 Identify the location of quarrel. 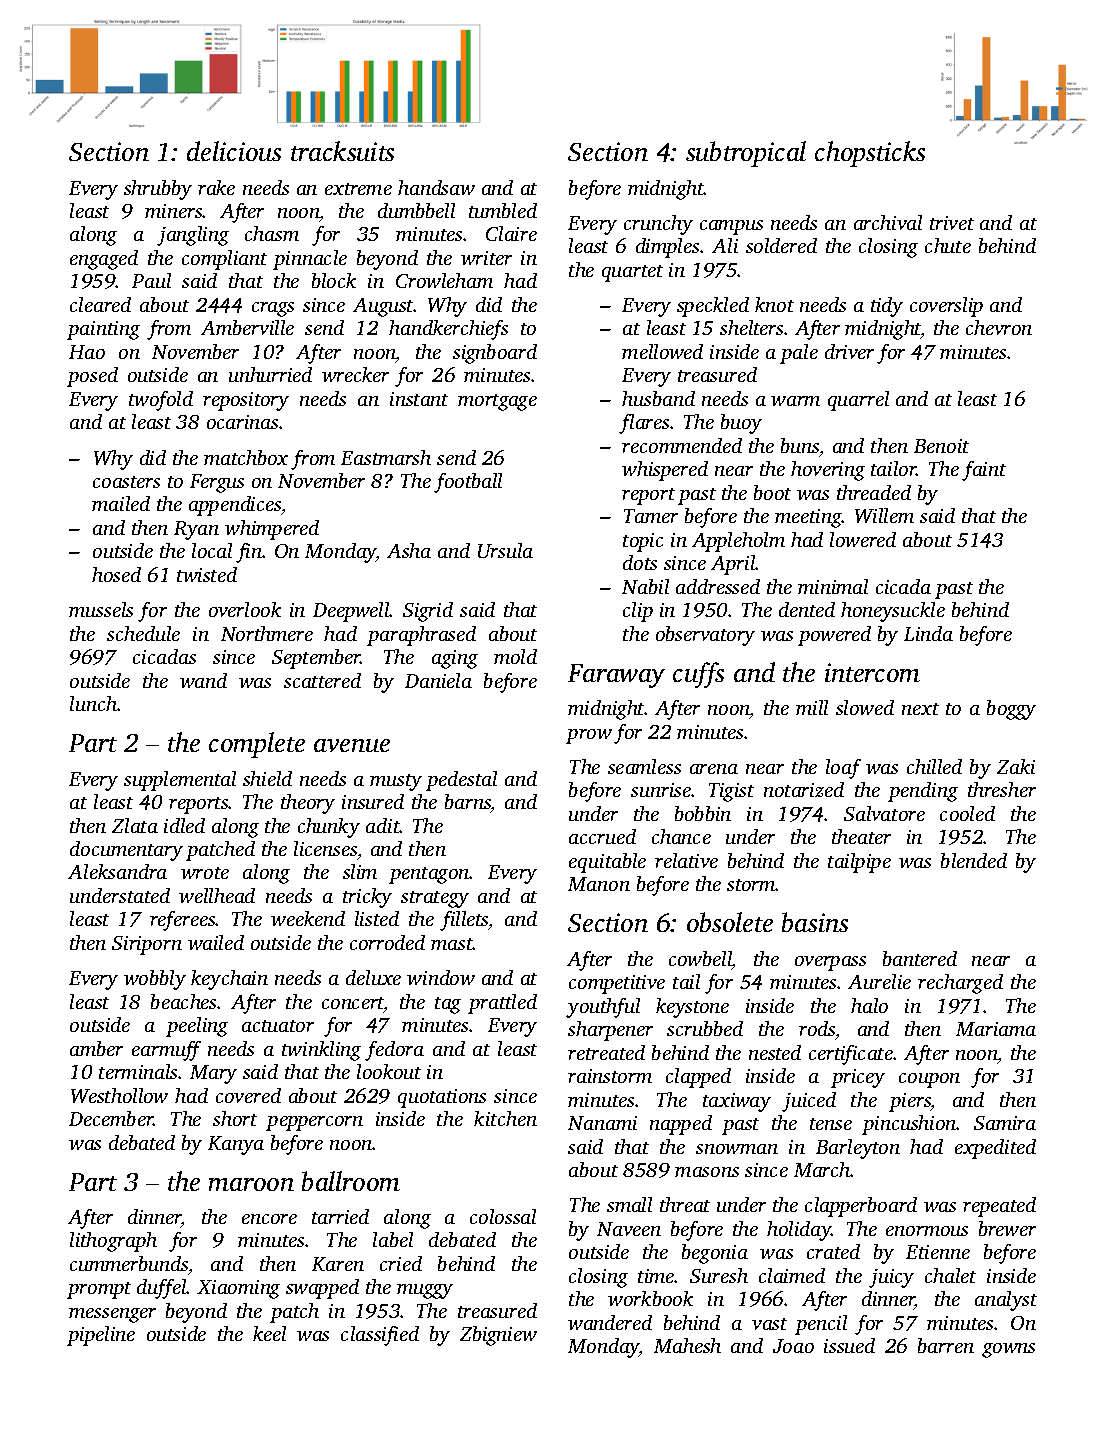
(858, 401).
